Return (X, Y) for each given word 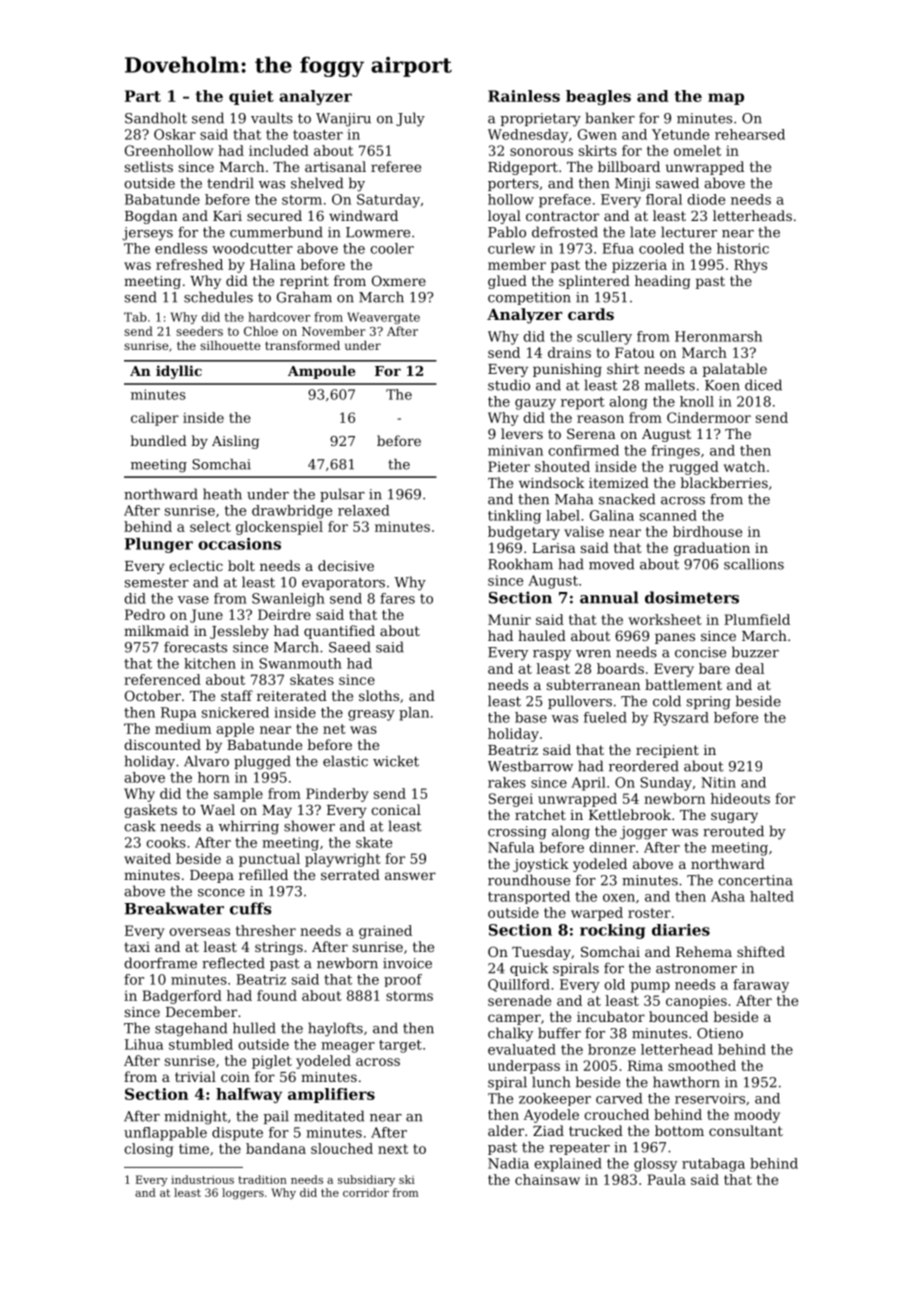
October (153, 695)
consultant (746, 1130)
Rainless (524, 96)
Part (143, 96)
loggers (243, 1193)
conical (396, 809)
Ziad (548, 1130)
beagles (598, 97)
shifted (761, 951)
